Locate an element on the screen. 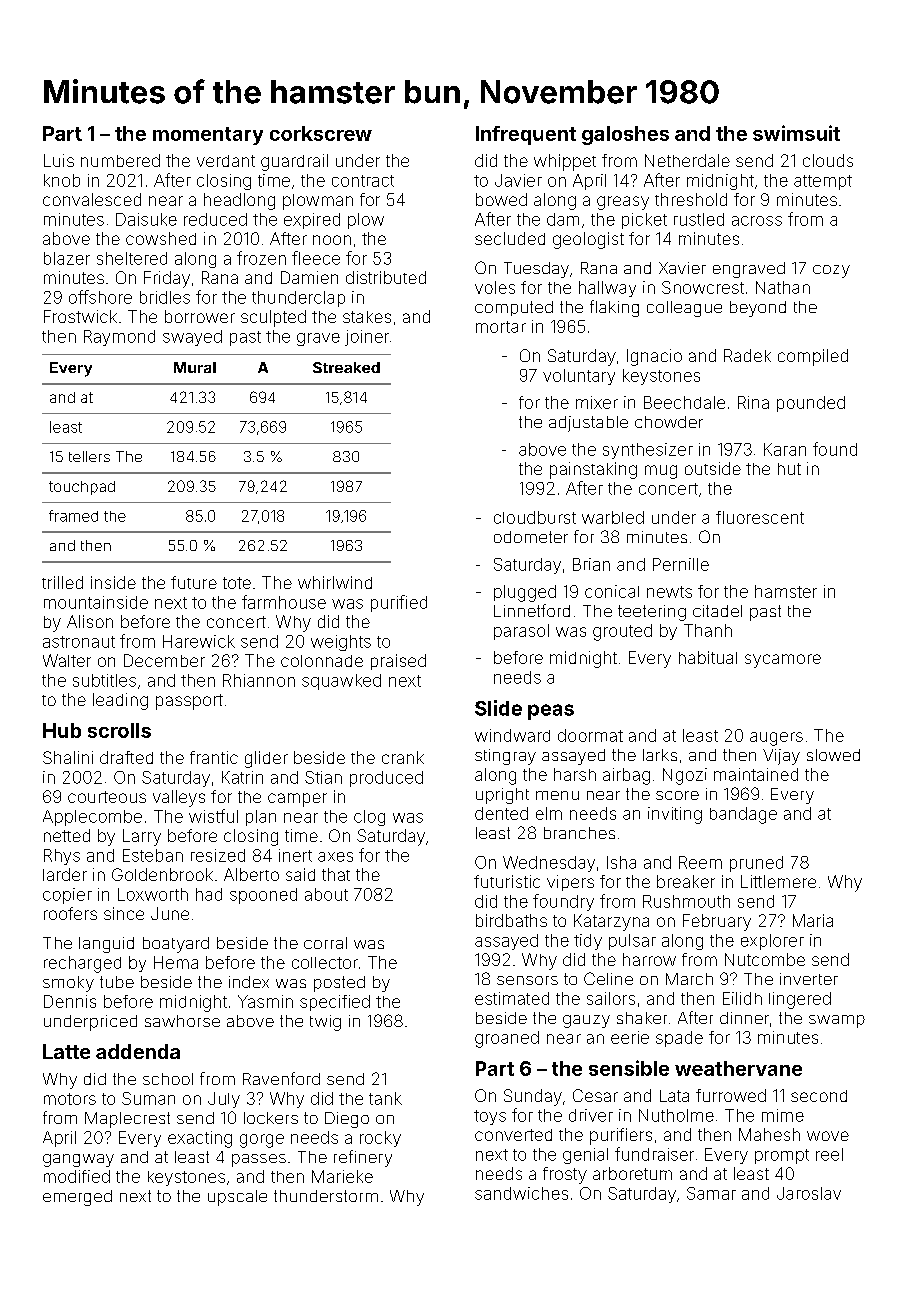 The height and width of the screenshot is (1316, 908). gangway is located at coordinates (78, 1160).
